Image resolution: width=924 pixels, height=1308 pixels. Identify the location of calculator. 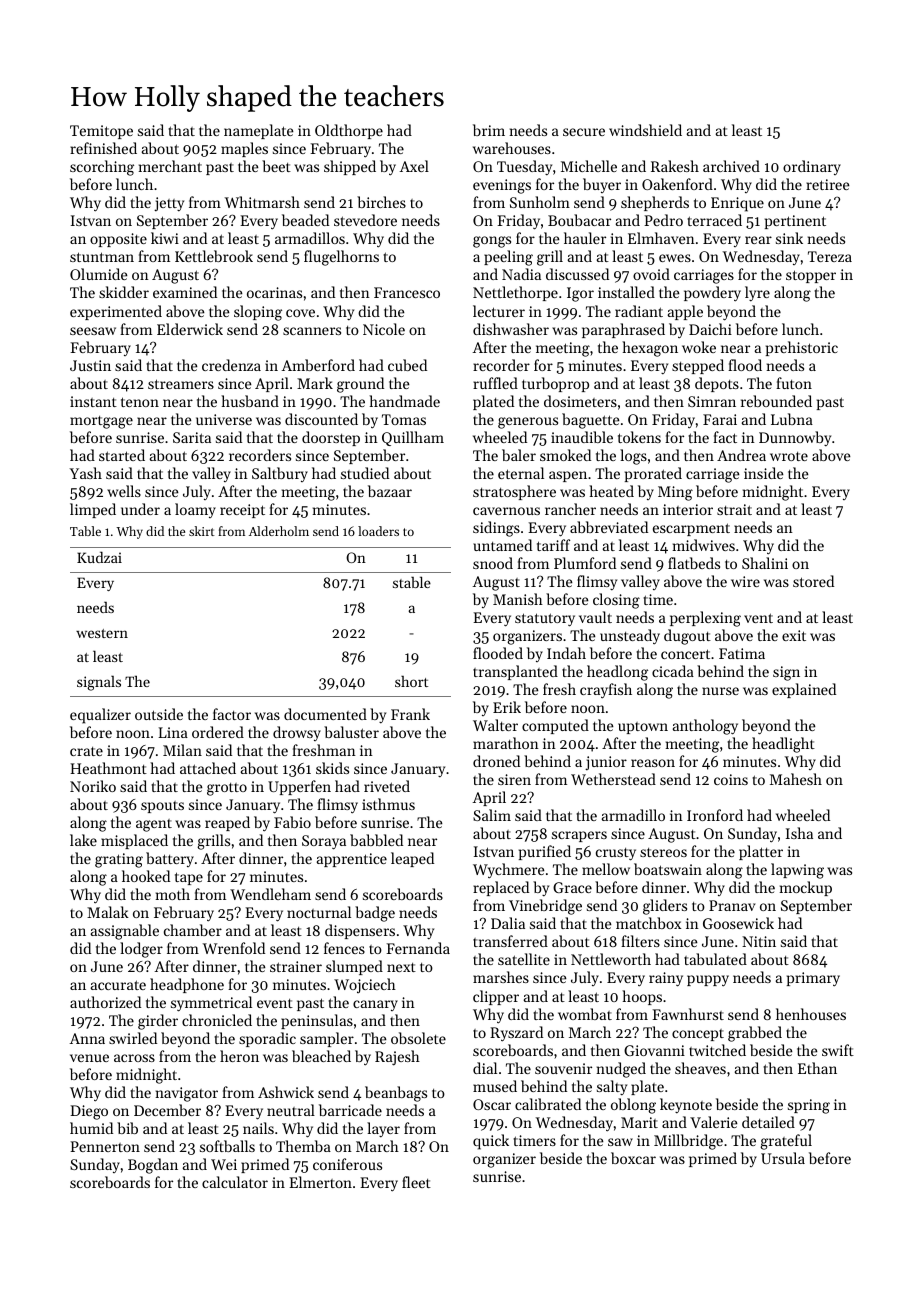
(235, 1182).
